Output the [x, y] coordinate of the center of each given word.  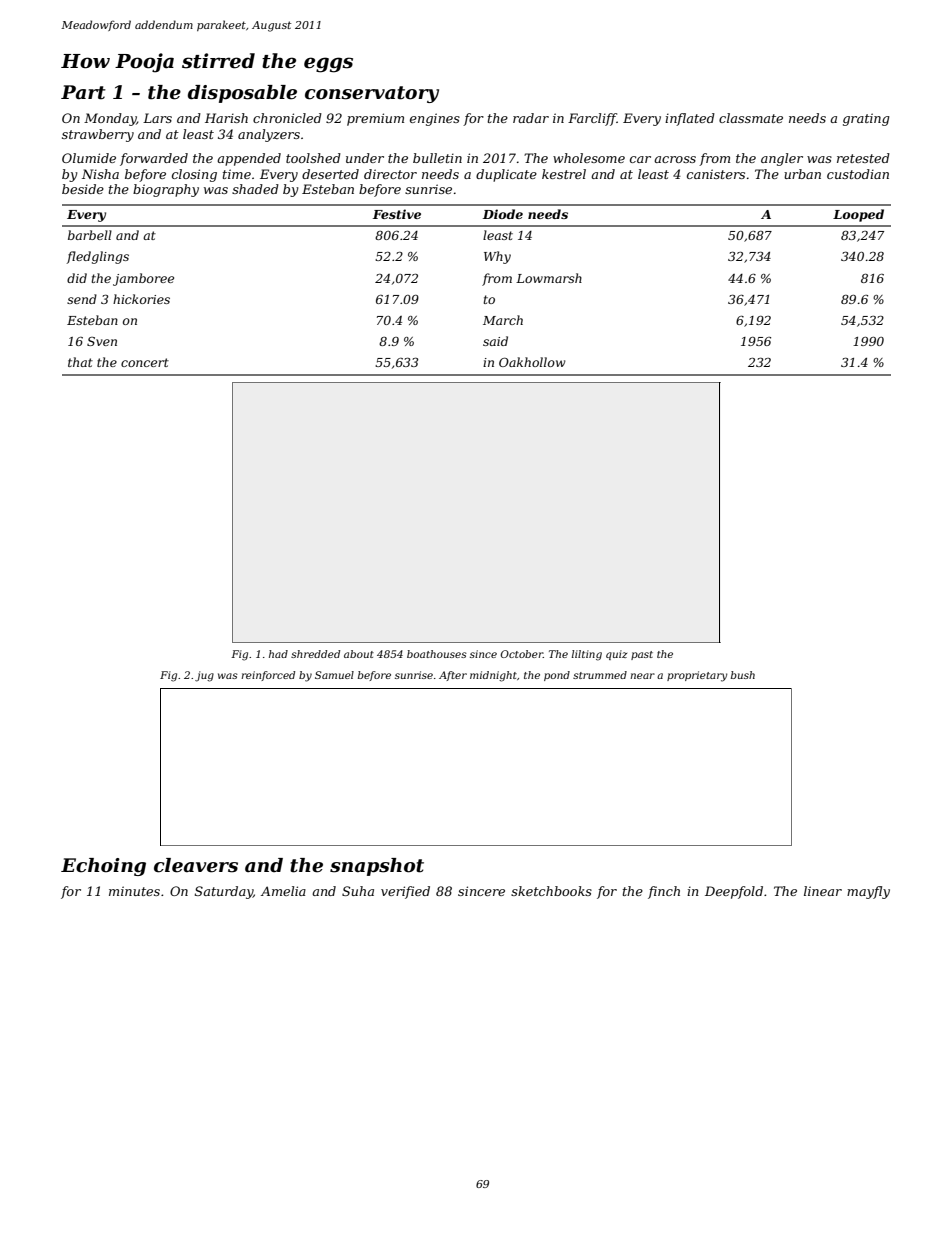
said [495, 341]
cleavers [196, 865]
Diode [503, 214]
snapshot [377, 867]
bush [743, 675]
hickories [141, 299]
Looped [858, 215]
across [675, 159]
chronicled [287, 118]
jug [204, 676]
